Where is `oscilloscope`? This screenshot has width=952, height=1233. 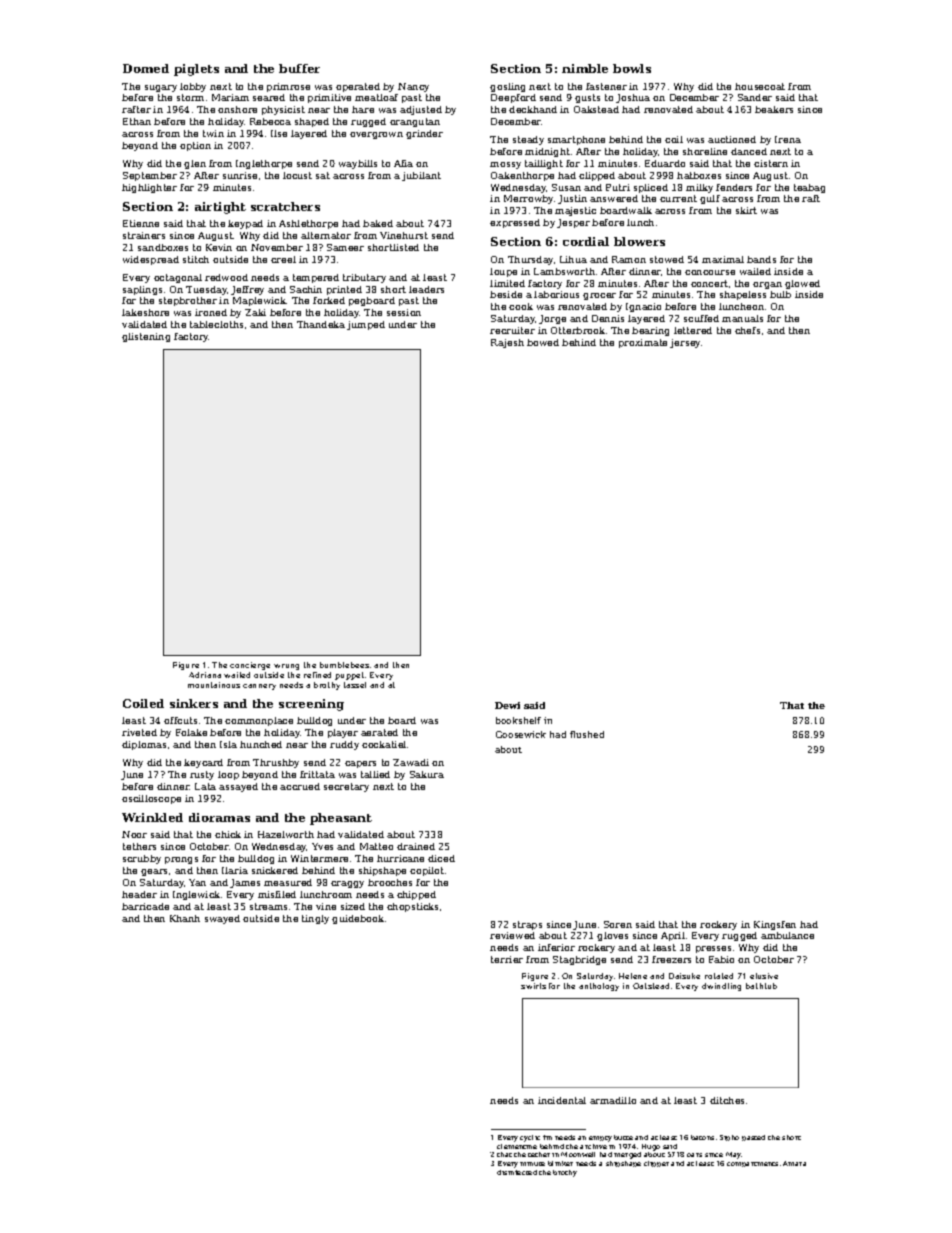
oscilloscope is located at coordinates (151, 799).
